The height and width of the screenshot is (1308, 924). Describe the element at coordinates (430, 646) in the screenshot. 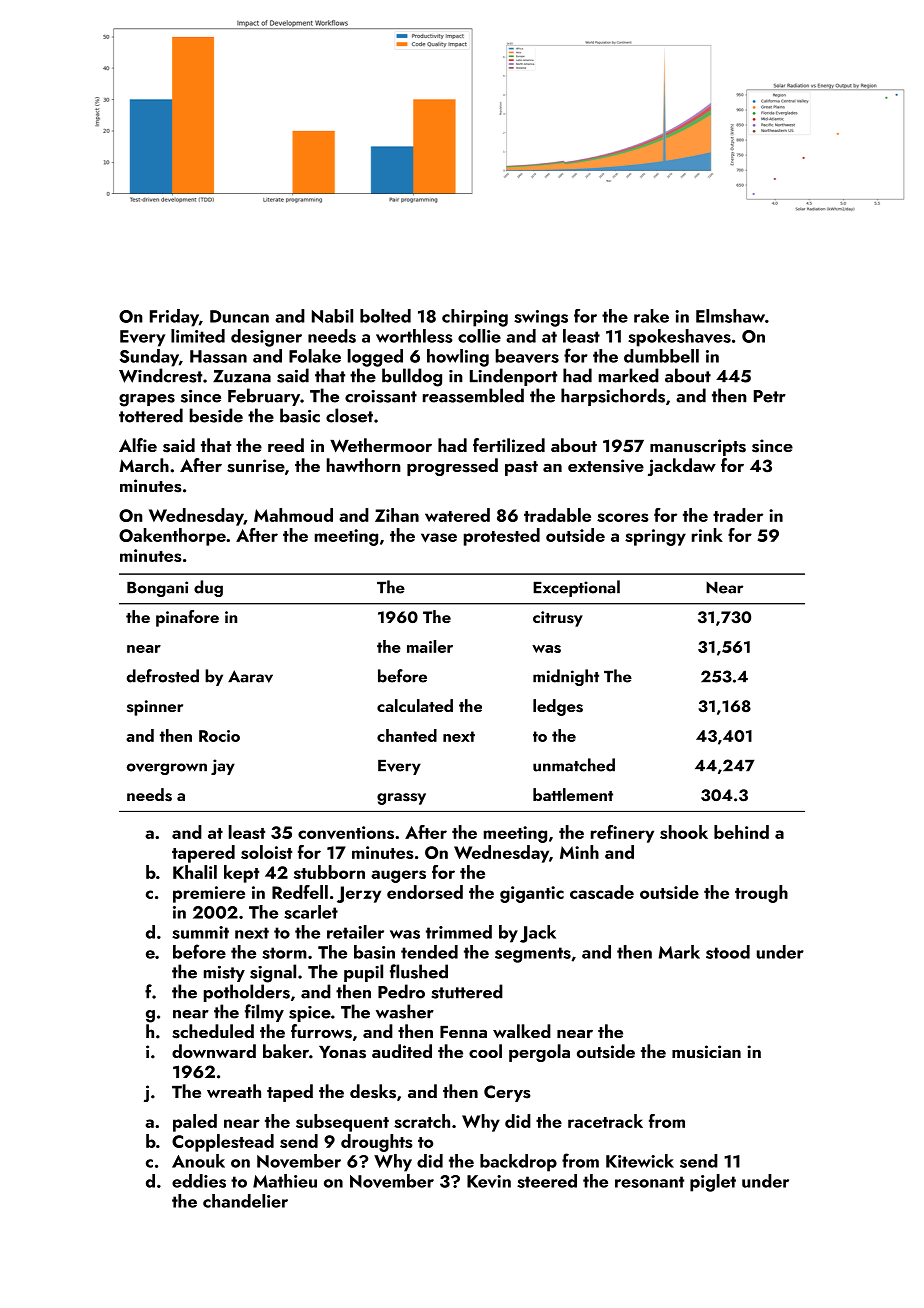

I see `mailer` at that location.
